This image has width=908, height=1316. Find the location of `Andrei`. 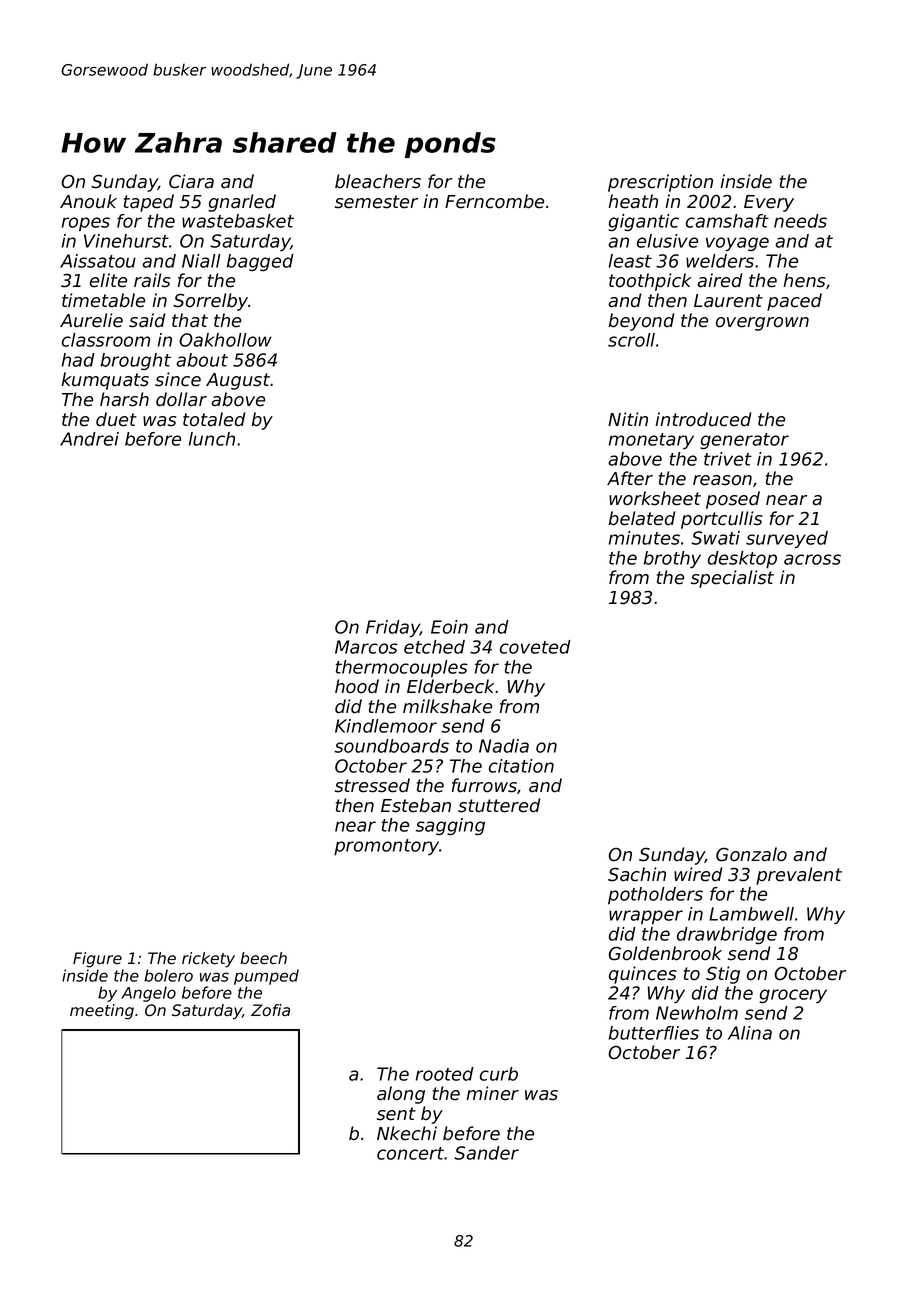

Andrei is located at coordinates (89, 439).
